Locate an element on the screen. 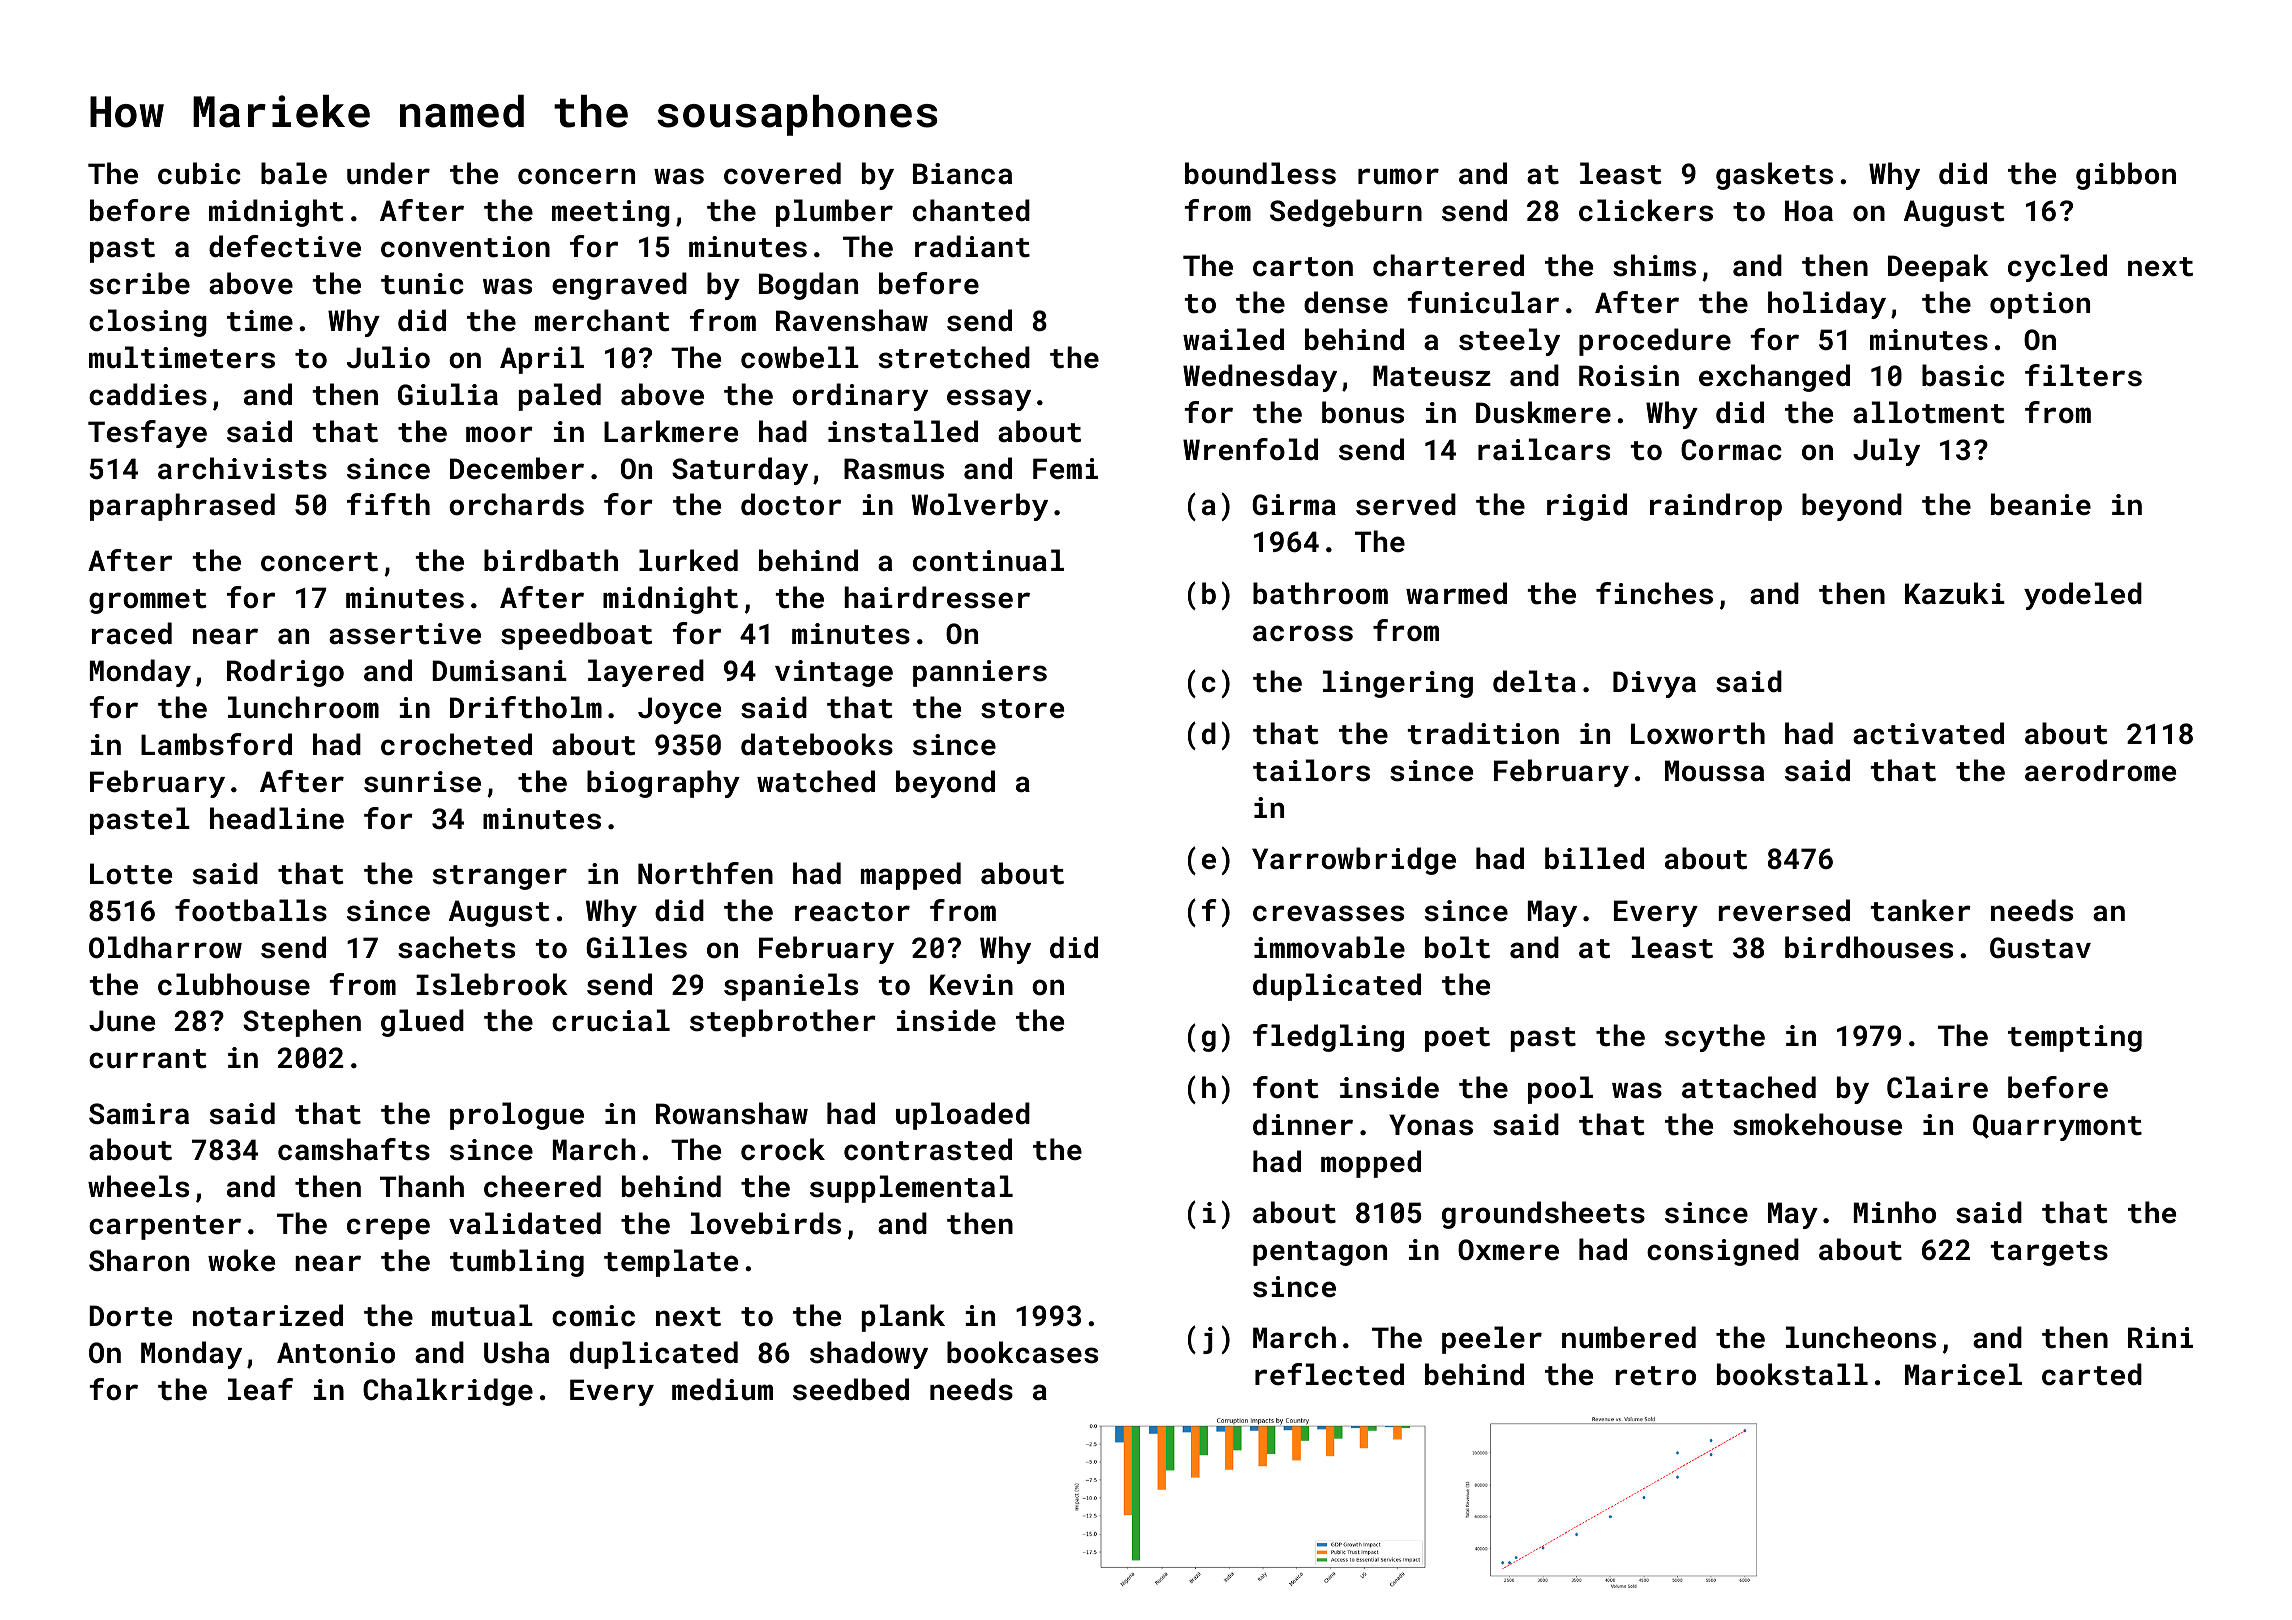 The width and height of the screenshot is (2292, 1620). fledgling is located at coordinates (1328, 1038).
